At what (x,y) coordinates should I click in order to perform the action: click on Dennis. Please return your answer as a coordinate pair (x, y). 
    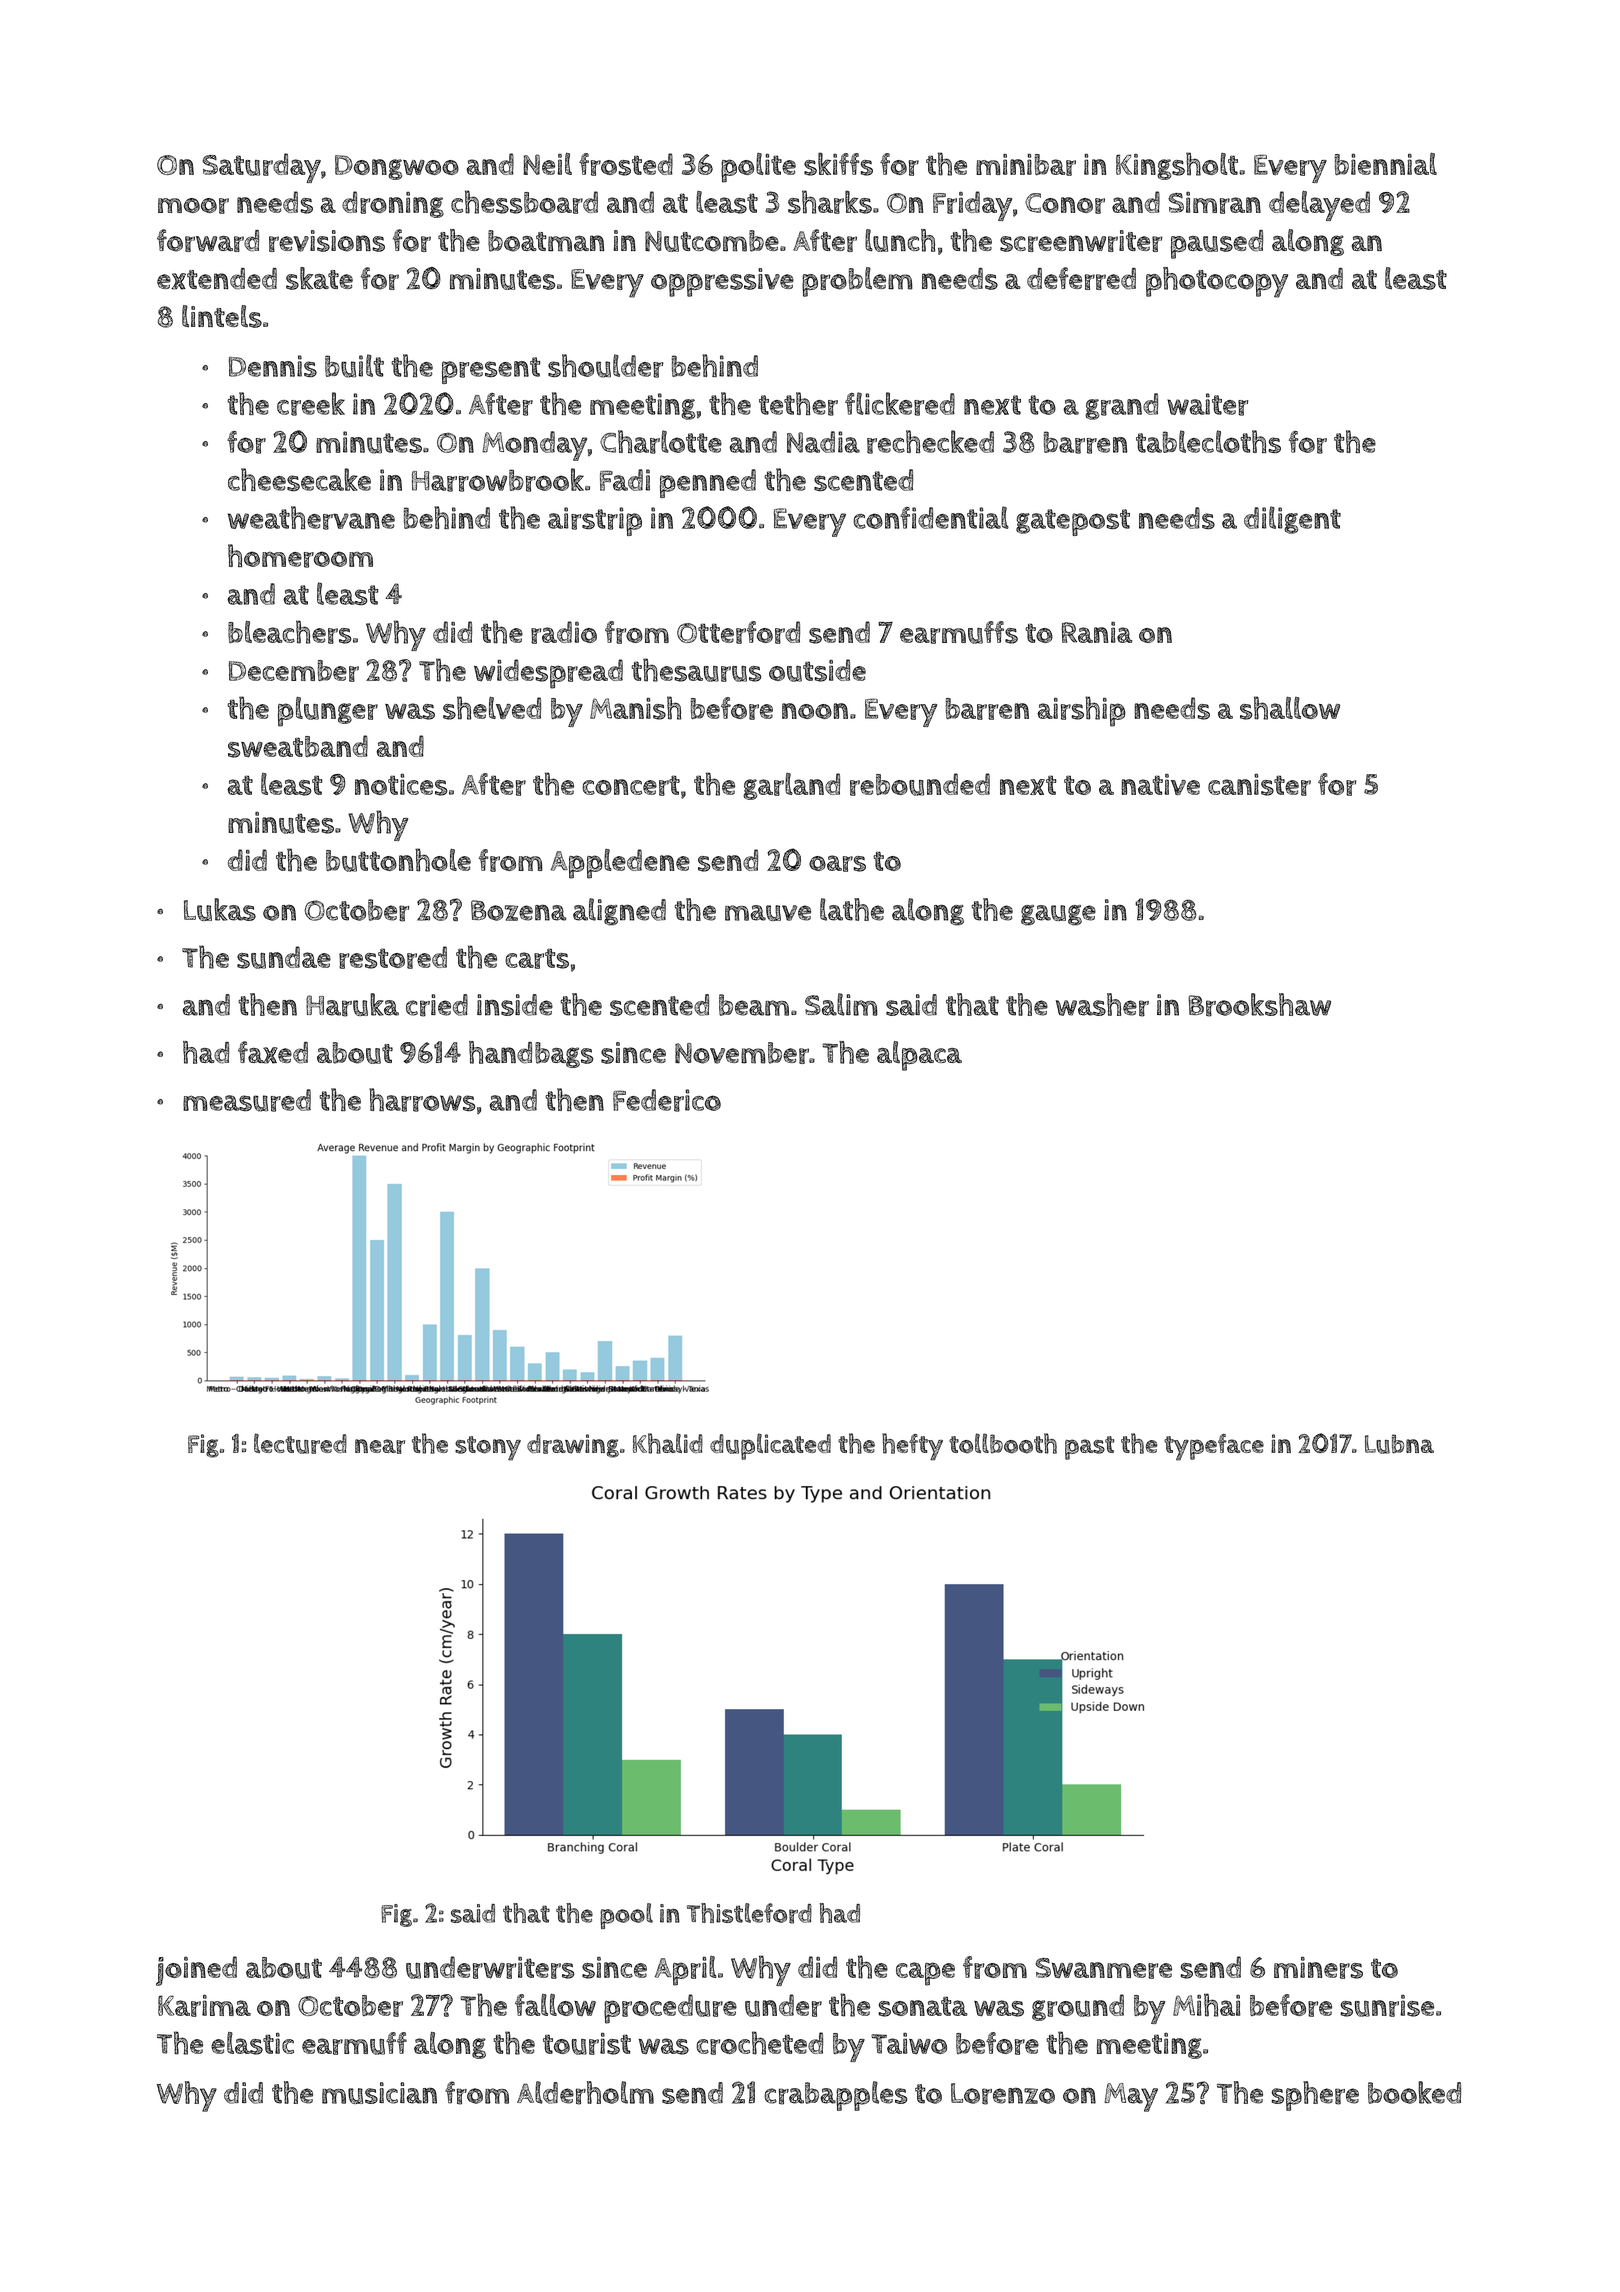
    Looking at the image, I should click on (273, 366).
